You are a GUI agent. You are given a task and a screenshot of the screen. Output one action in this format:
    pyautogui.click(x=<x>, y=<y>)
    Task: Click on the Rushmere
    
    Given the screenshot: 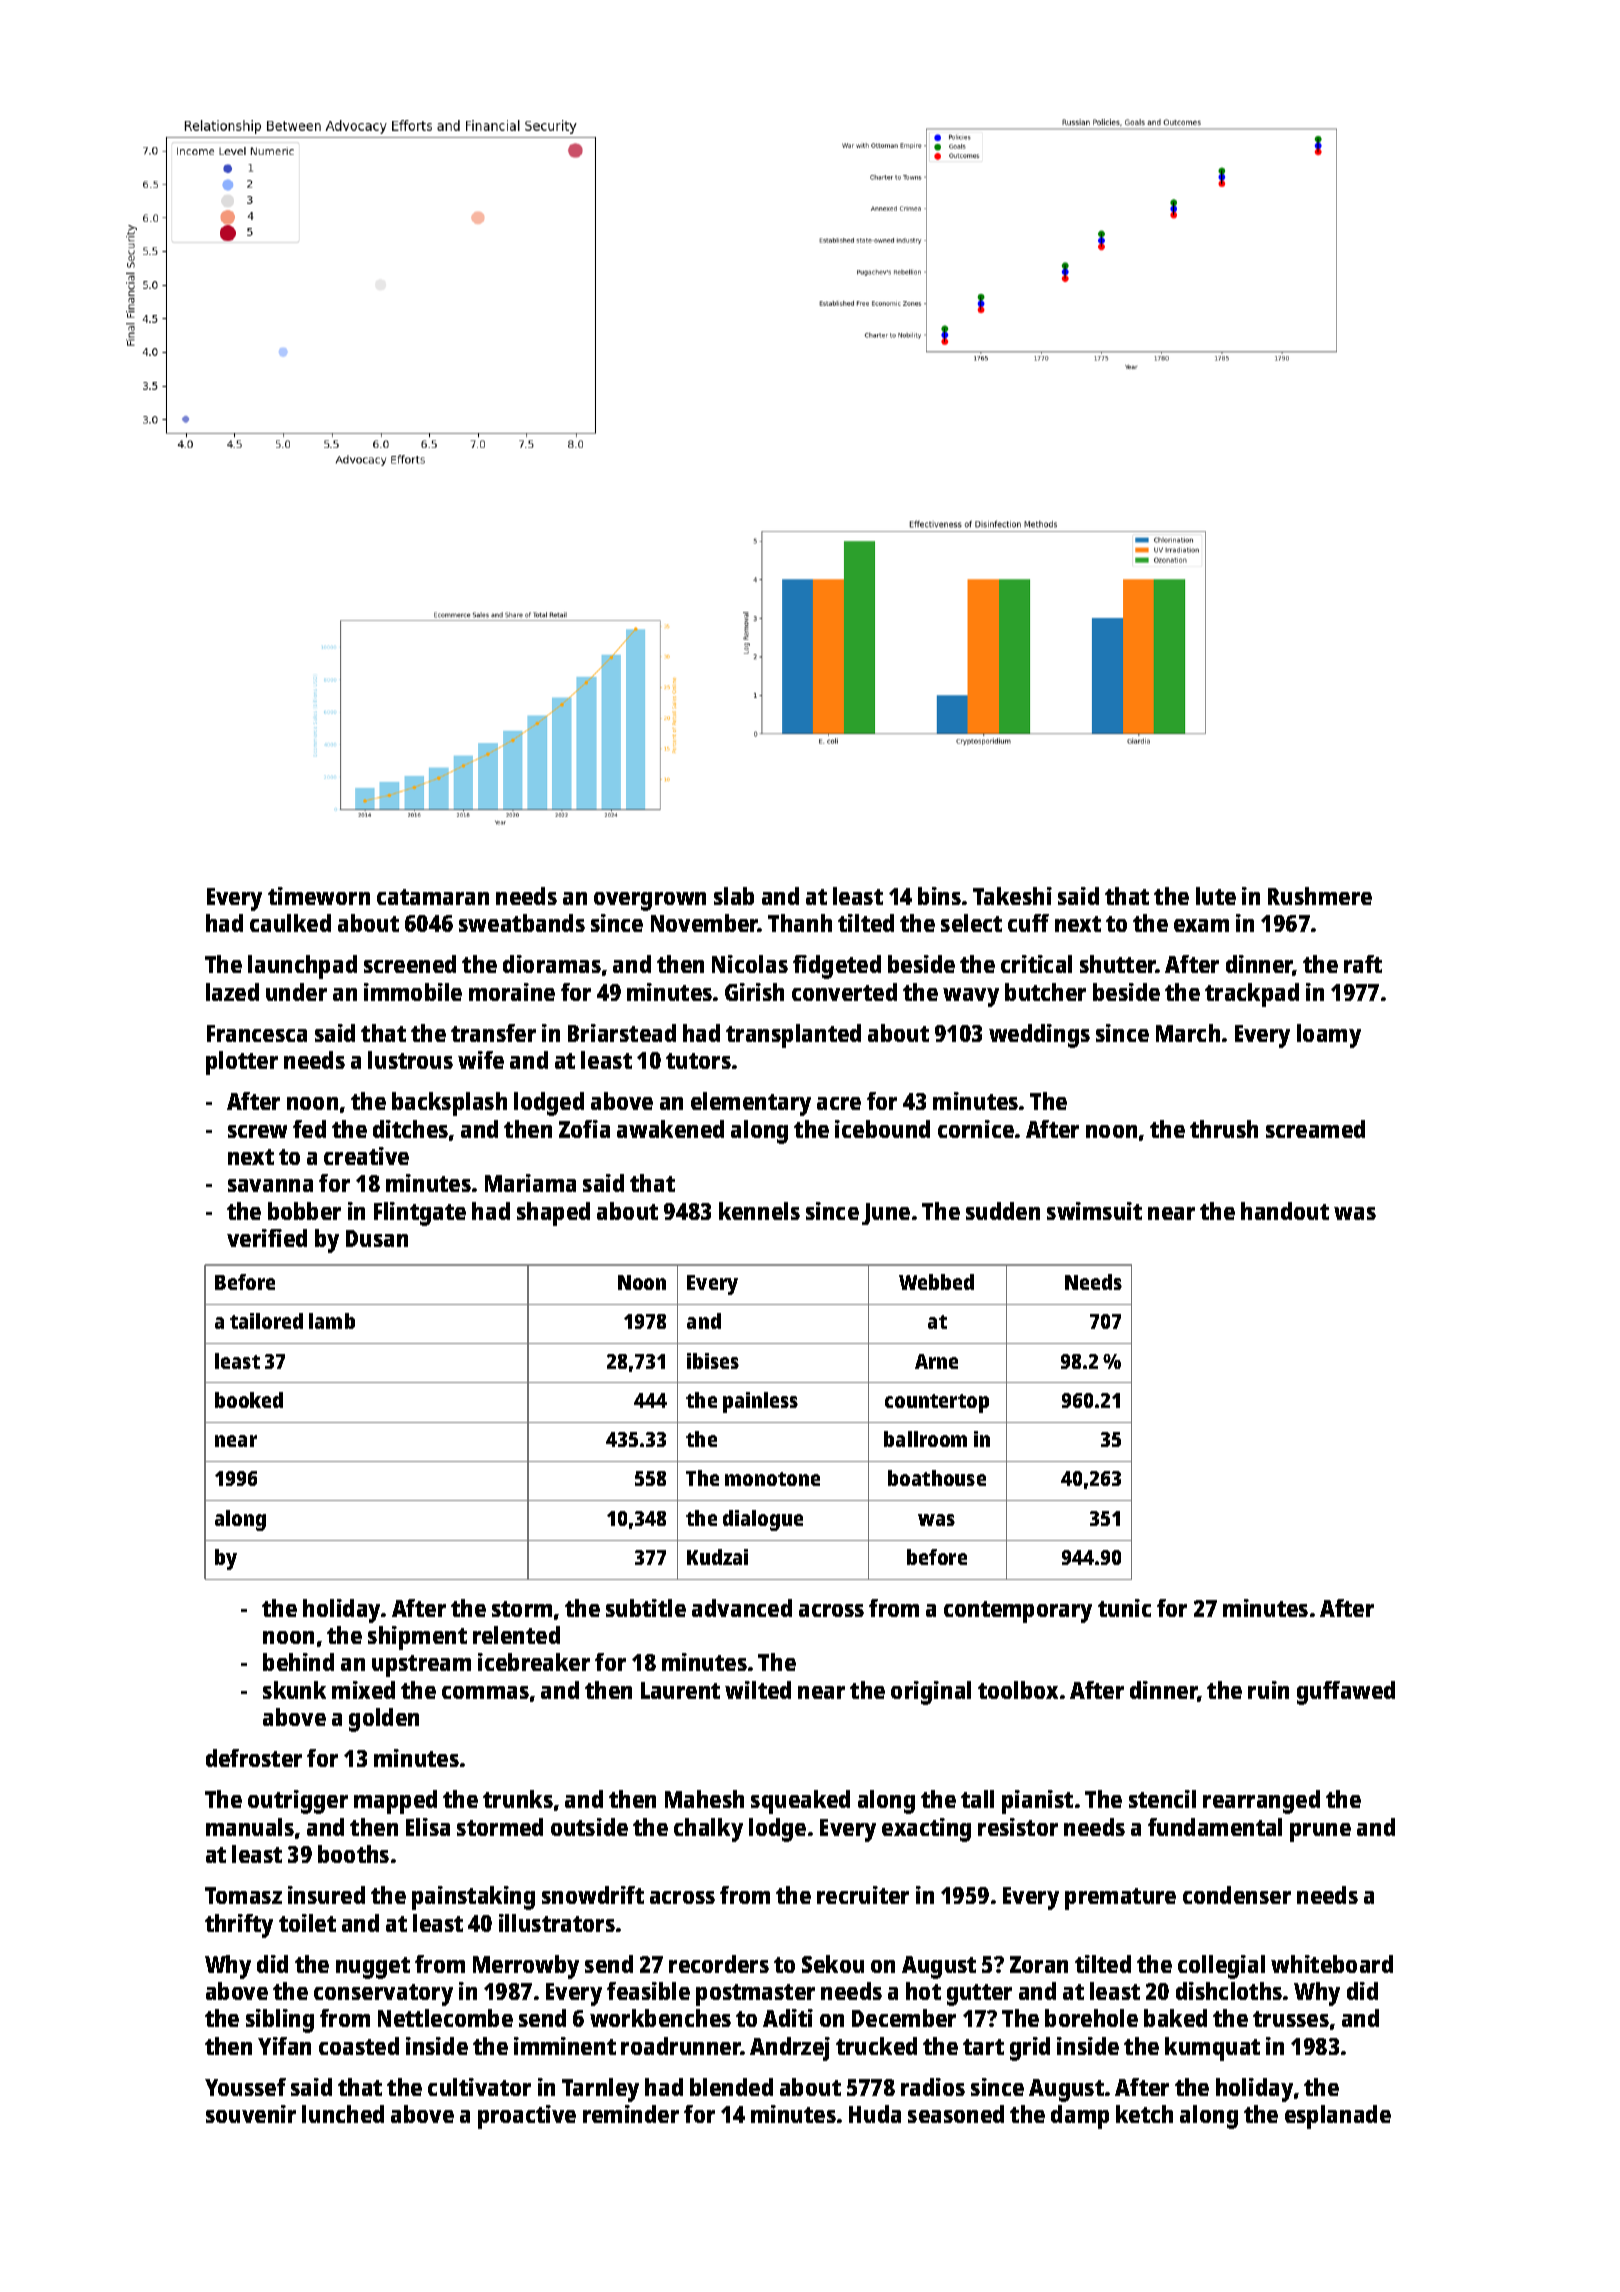 What is the action you would take?
    pyautogui.click(x=1320, y=896)
